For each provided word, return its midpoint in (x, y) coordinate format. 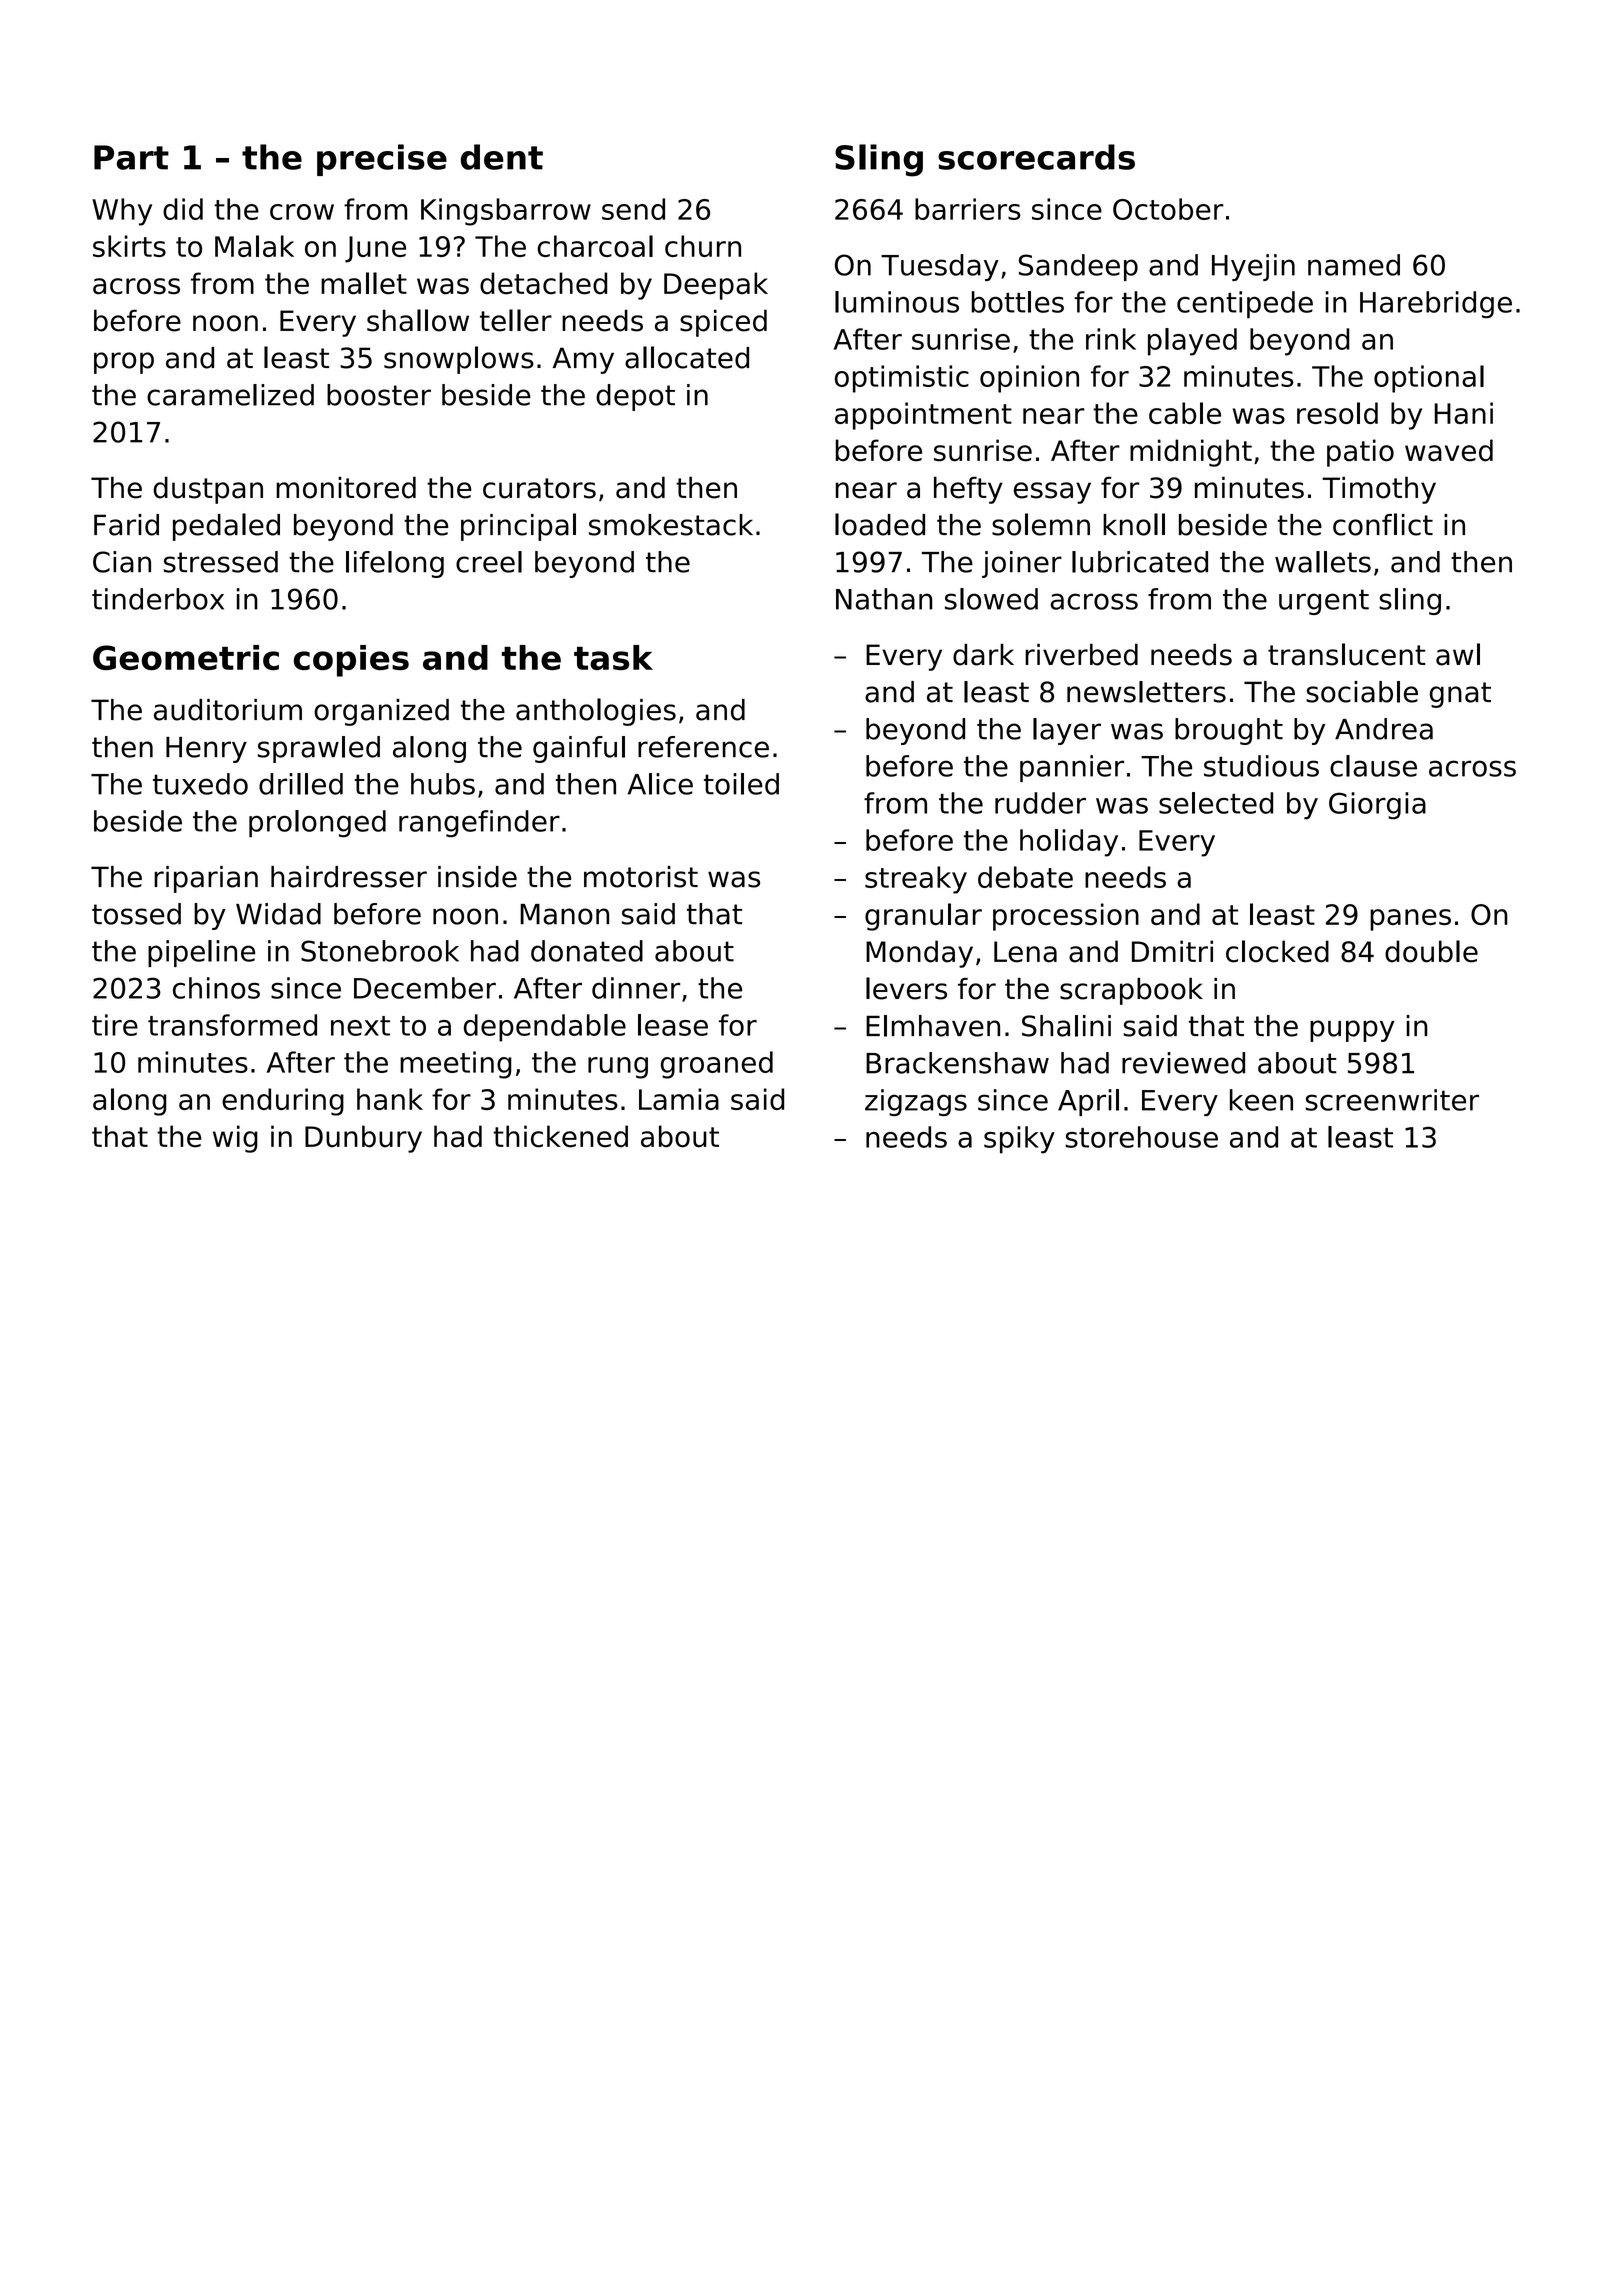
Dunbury (363, 1139)
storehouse (1141, 1137)
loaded (880, 524)
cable (1185, 413)
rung (618, 1068)
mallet (364, 283)
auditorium (228, 710)
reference (703, 747)
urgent (1324, 602)
